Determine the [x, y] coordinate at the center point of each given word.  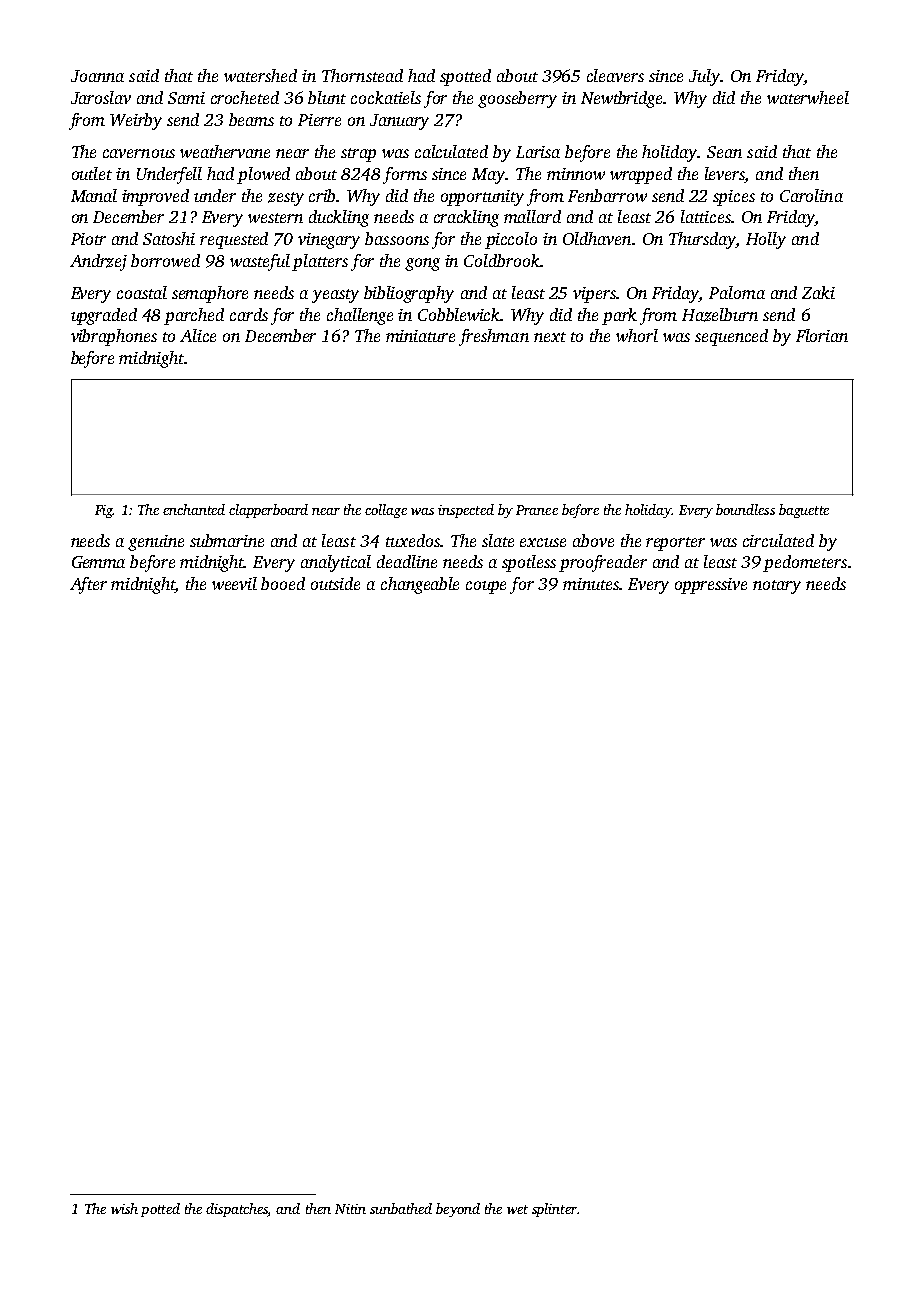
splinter [554, 1210]
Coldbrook [502, 260]
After [88, 585]
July [705, 77]
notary [777, 587]
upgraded [104, 316]
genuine [156, 543]
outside [335, 583]
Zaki [818, 292]
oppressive [711, 586]
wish [124, 1208]
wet [517, 1209]
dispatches [237, 1210]
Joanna [97, 76]
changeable [420, 585]
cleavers [615, 75]
